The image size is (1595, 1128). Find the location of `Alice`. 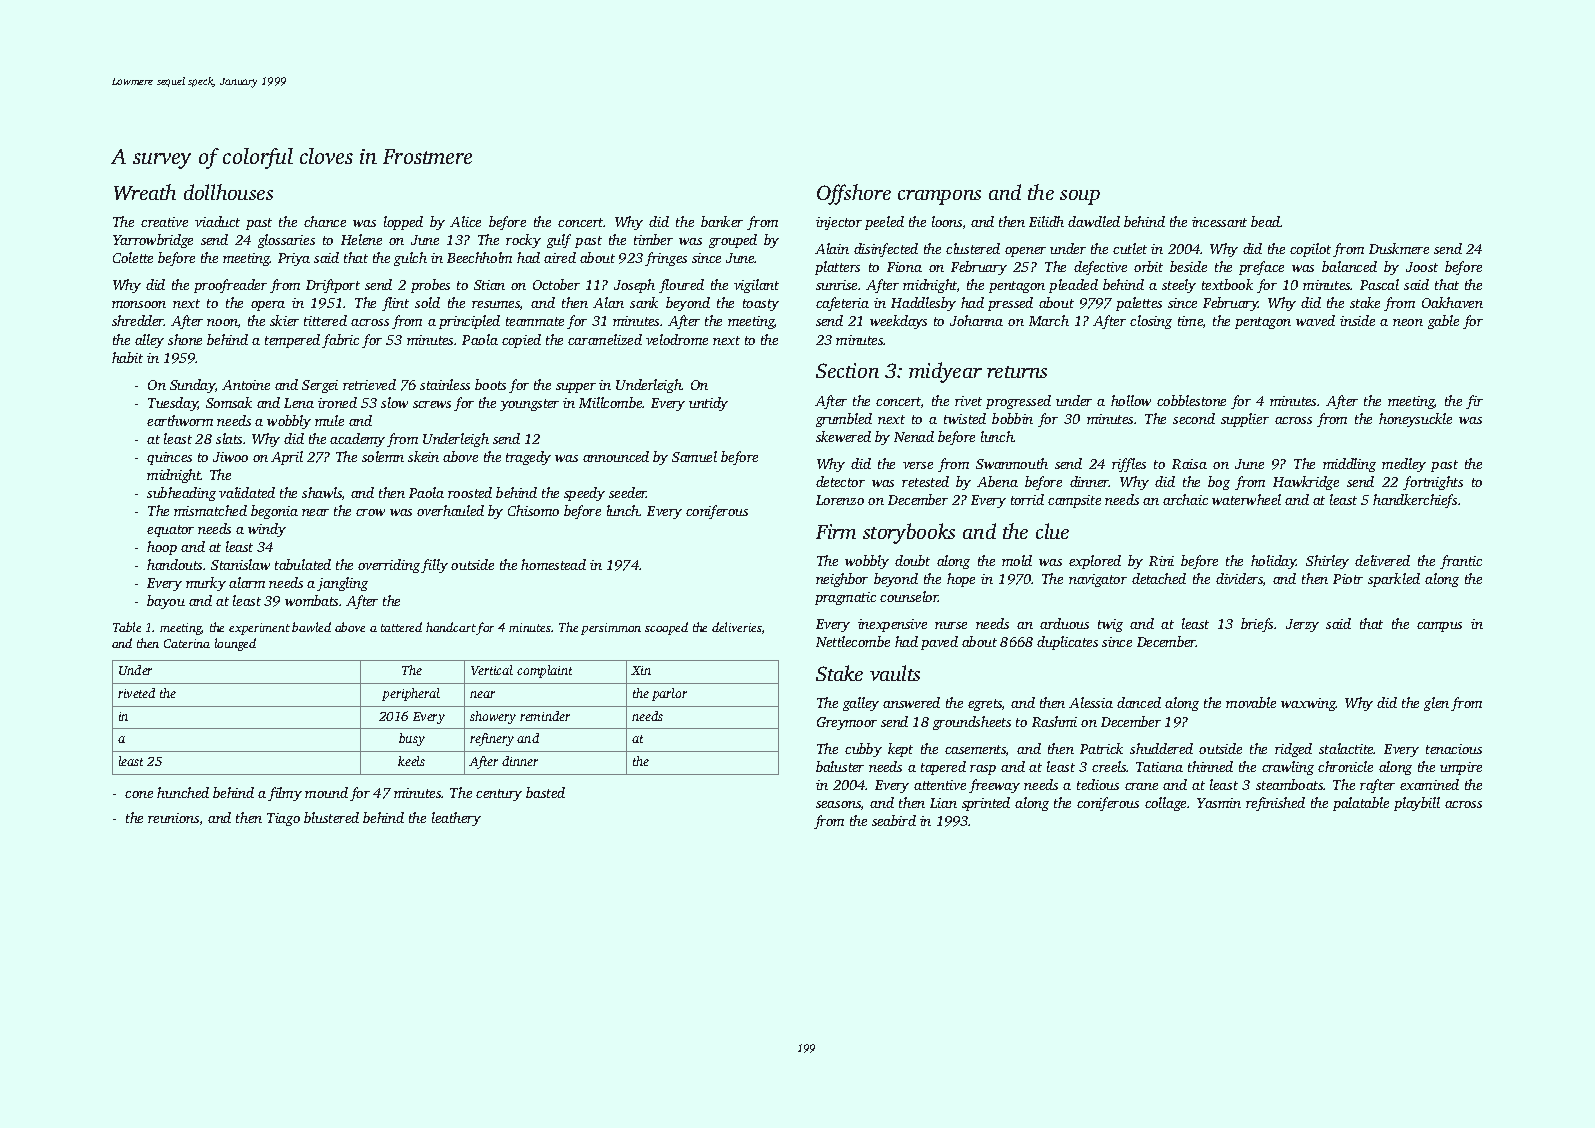

Alice is located at coordinates (465, 221).
